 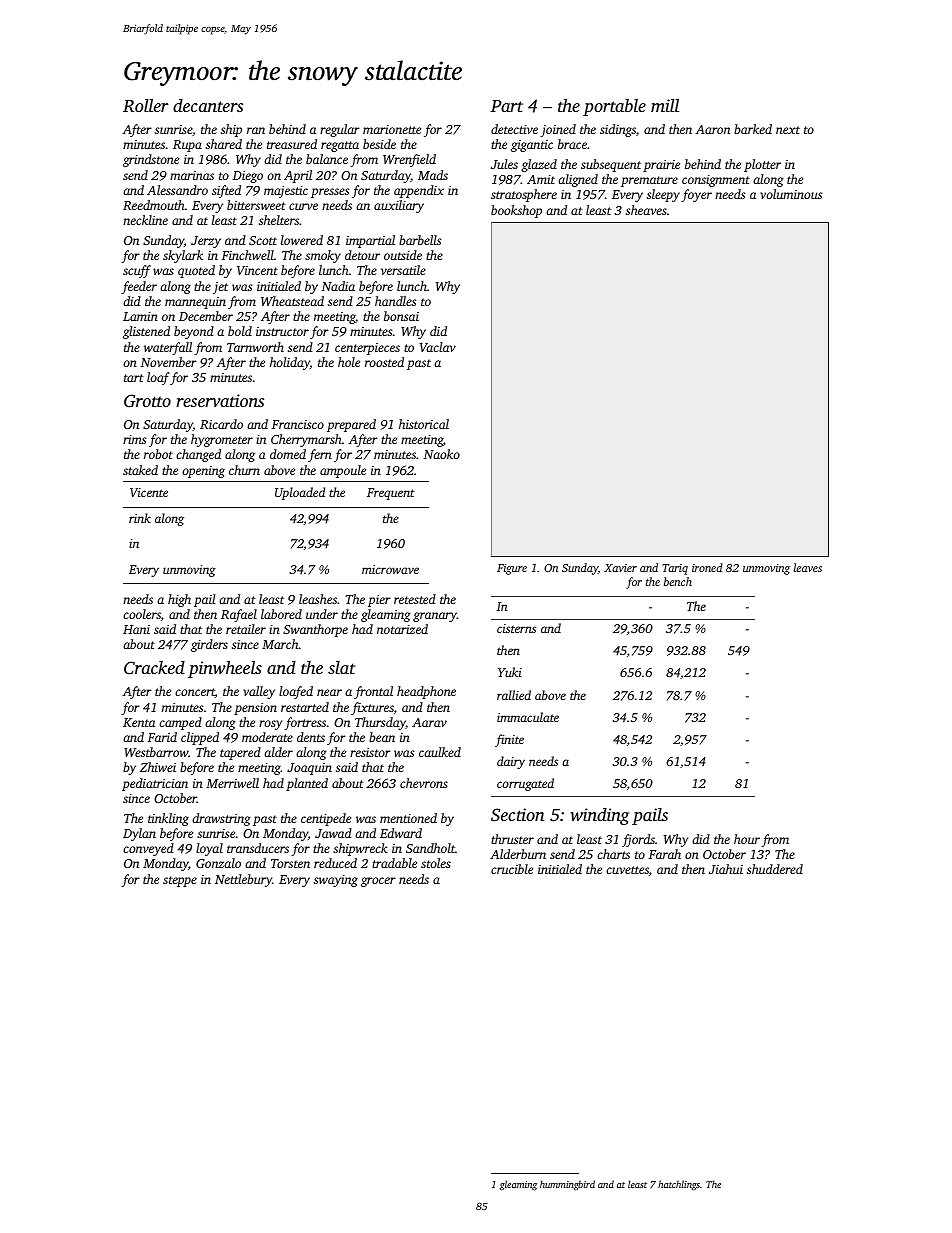 What do you see at coordinates (438, 347) in the screenshot?
I see `Vaclav` at bounding box center [438, 347].
